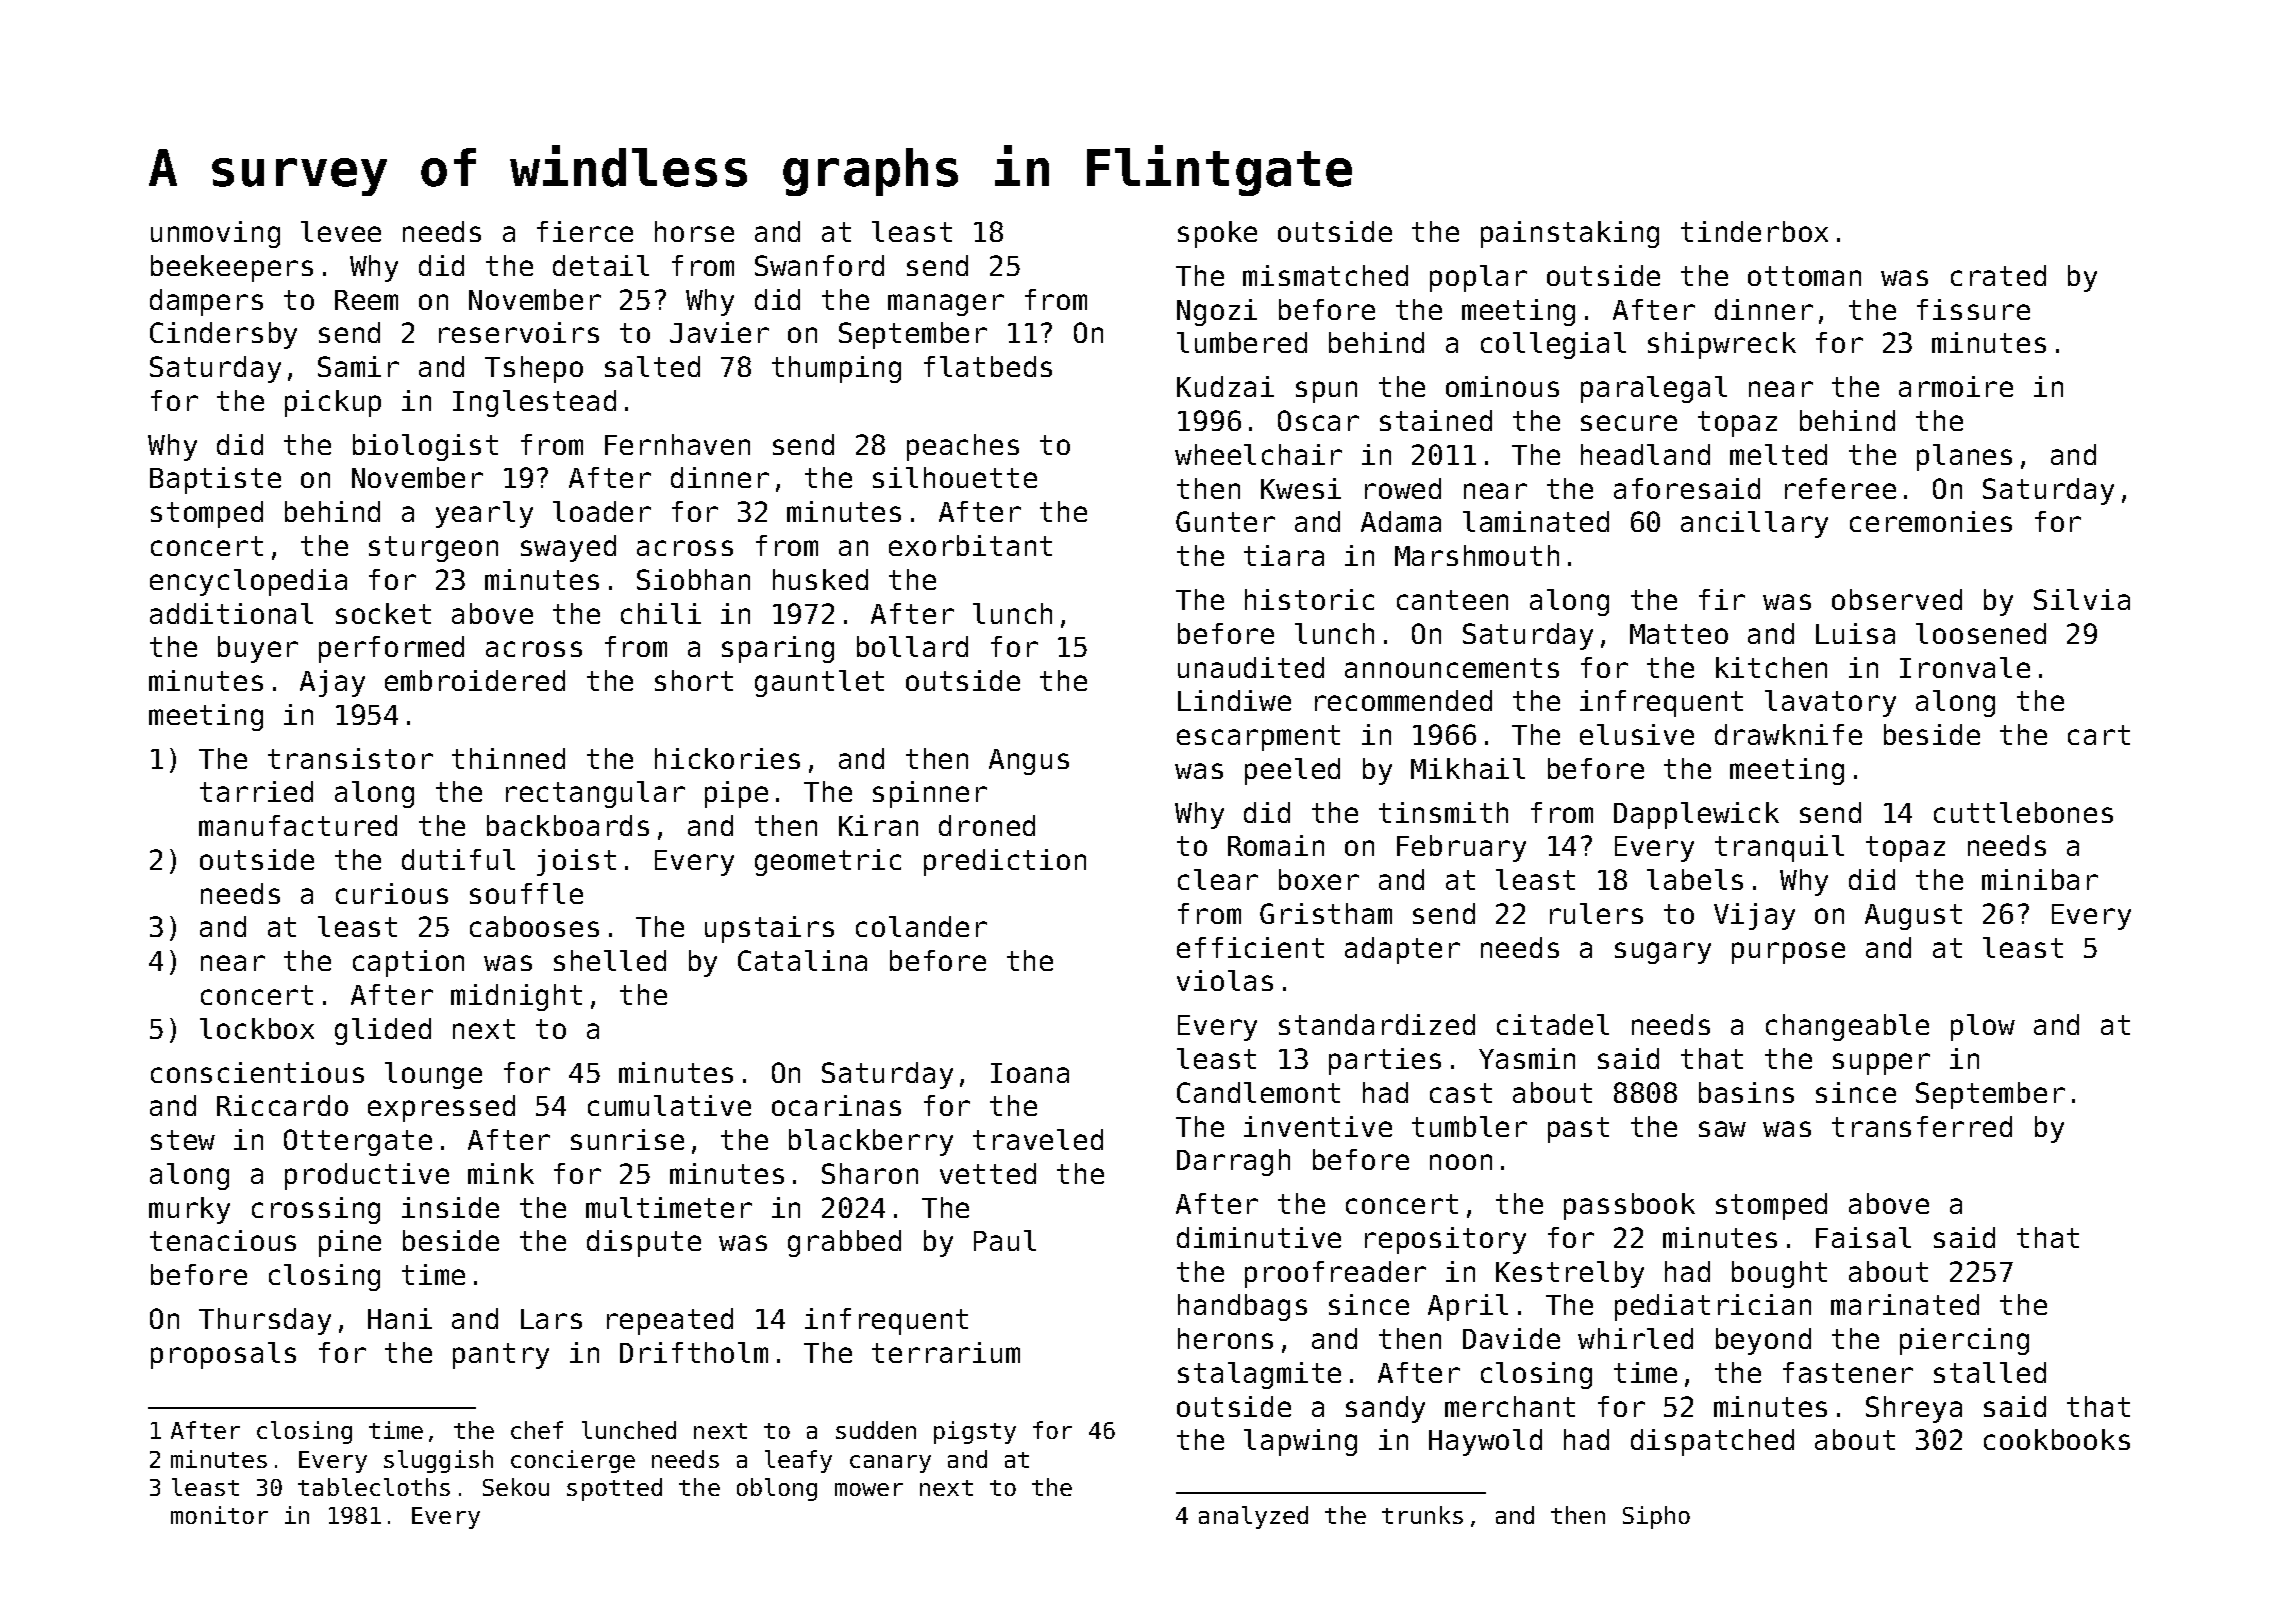 Image resolution: width=2292 pixels, height=1620 pixels. Describe the element at coordinates (1712, 1442) in the screenshot. I see `dispatched` at that location.
